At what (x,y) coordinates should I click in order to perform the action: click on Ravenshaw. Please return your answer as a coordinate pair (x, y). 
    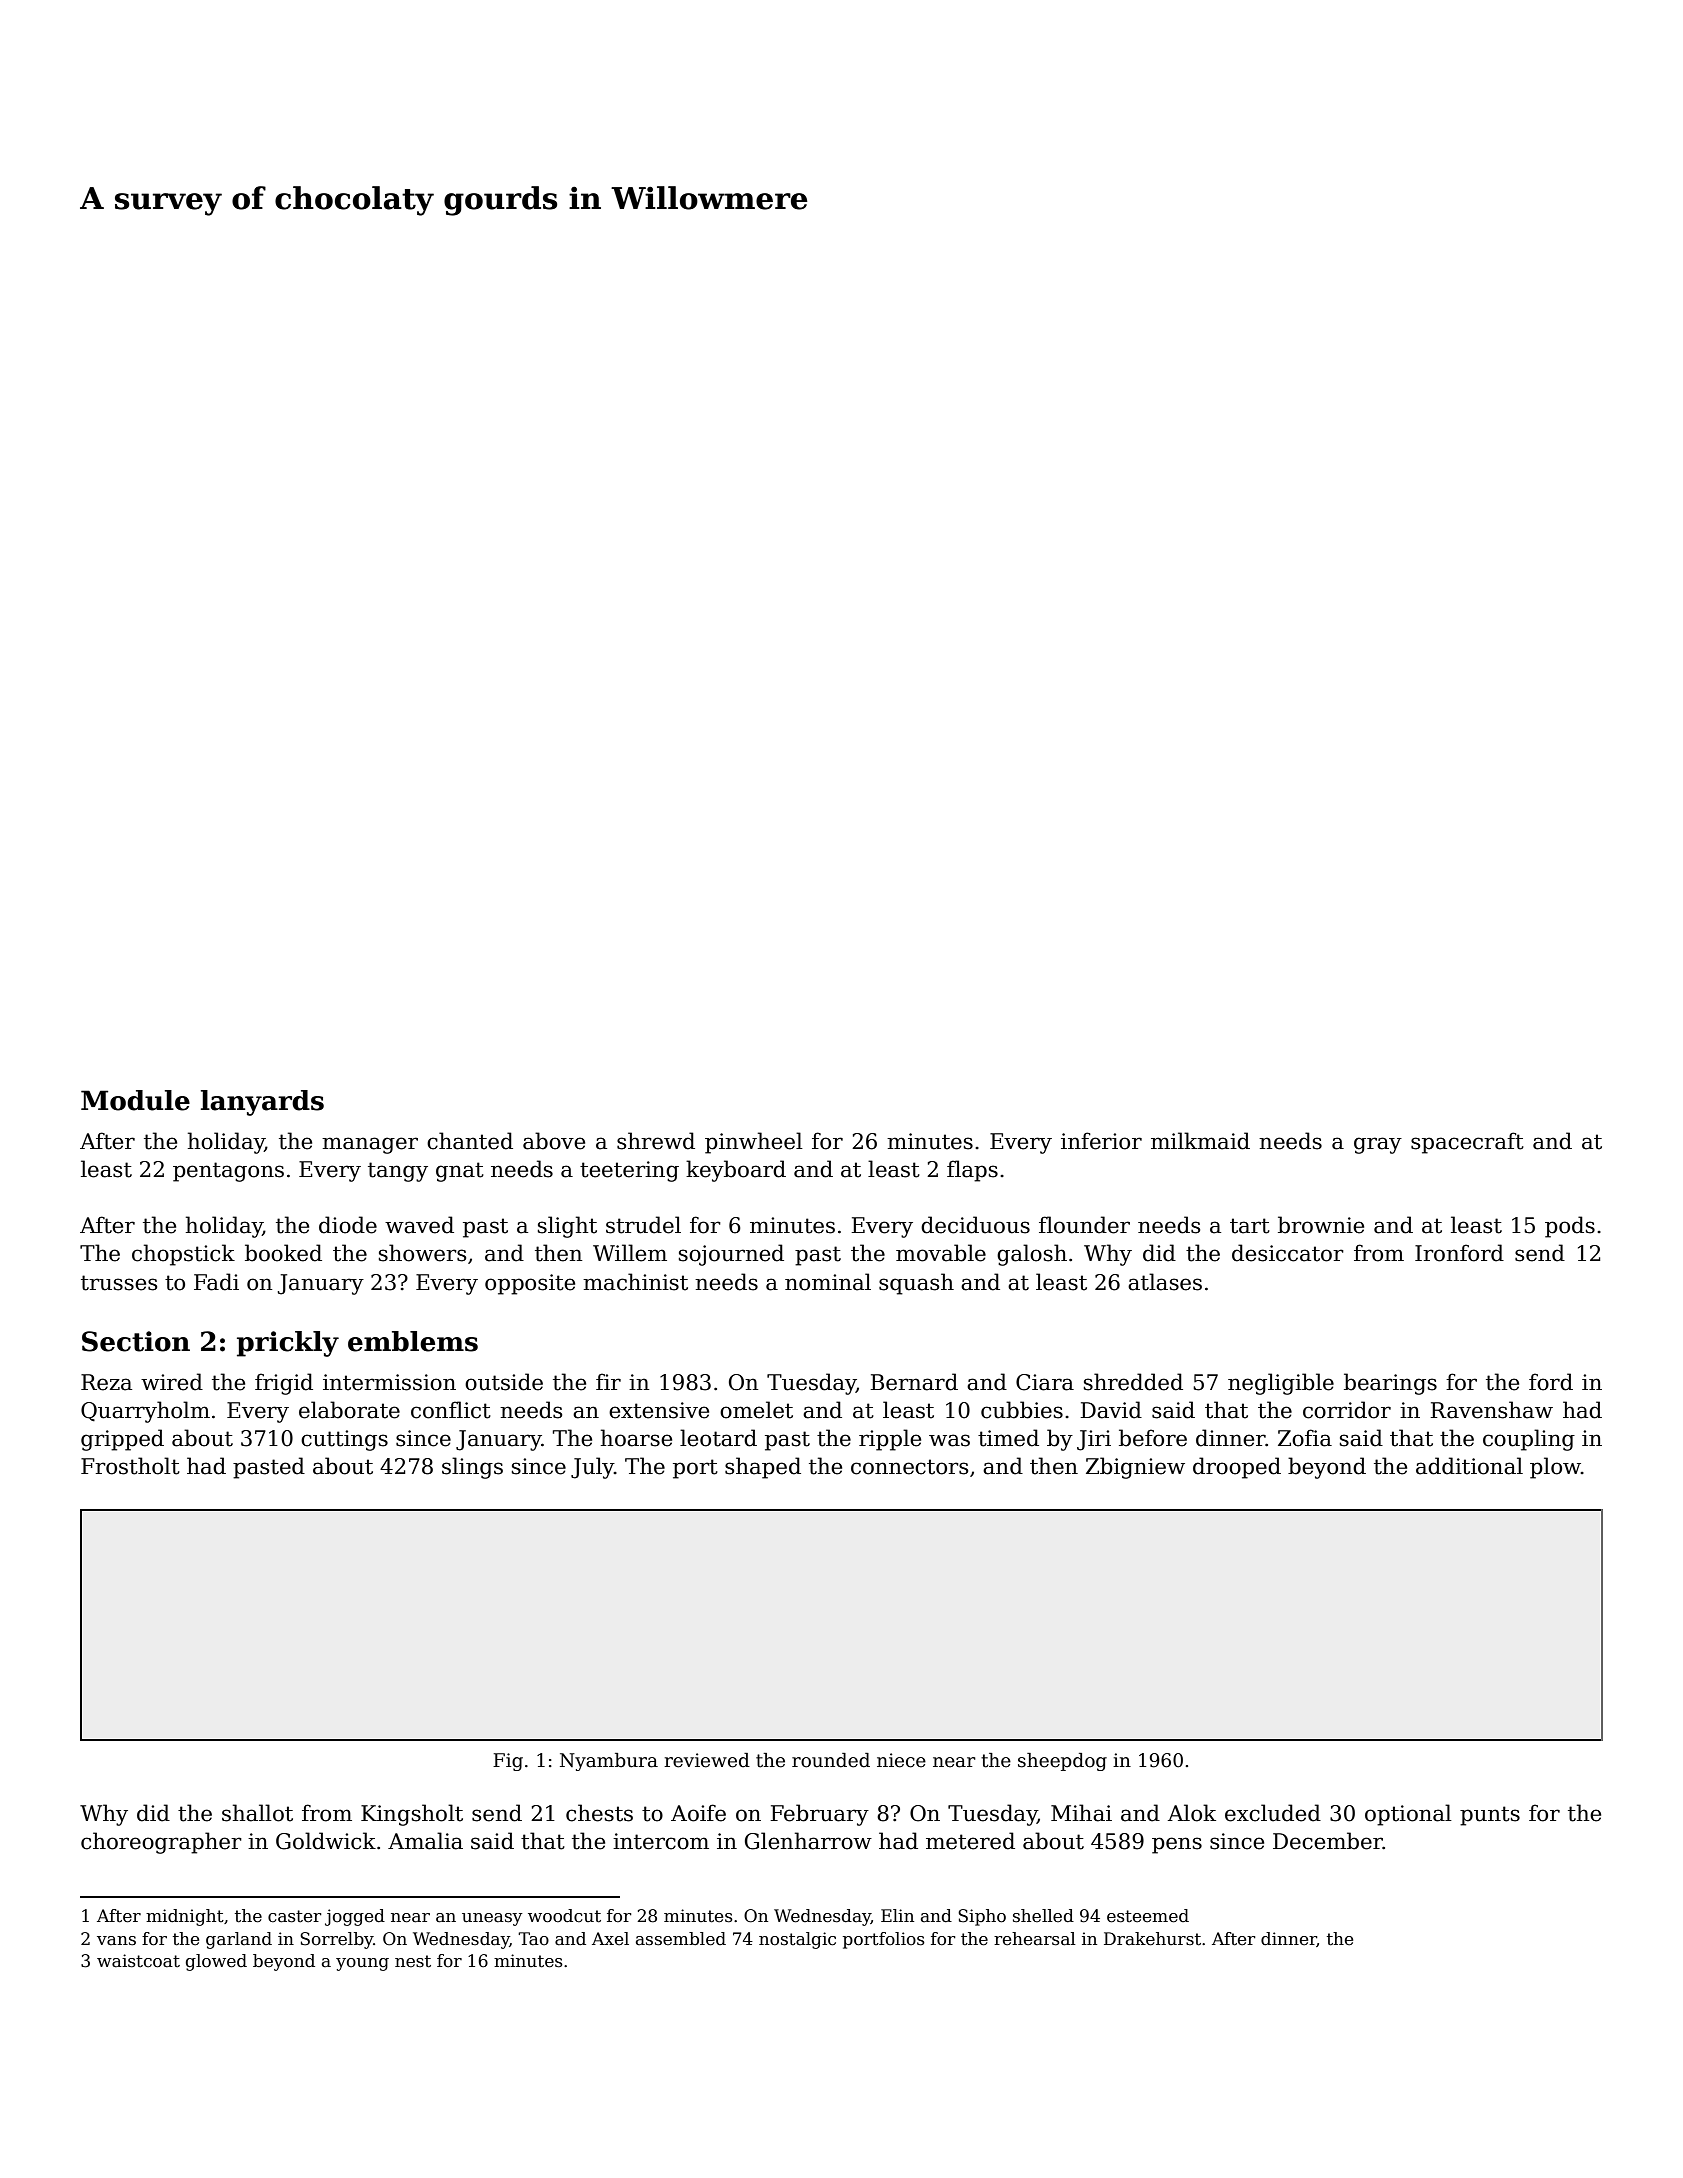
    Looking at the image, I should click on (1491, 1410).
